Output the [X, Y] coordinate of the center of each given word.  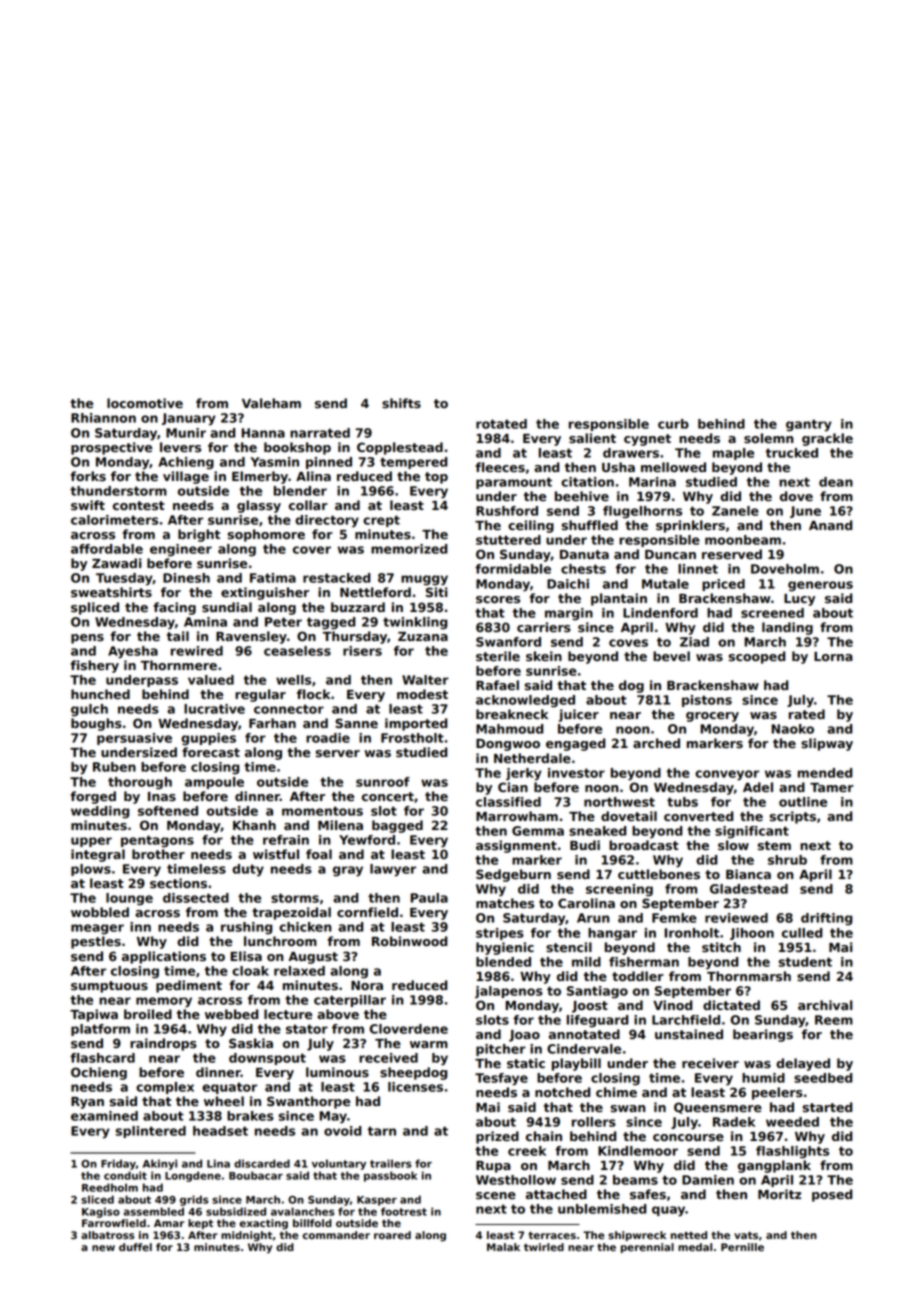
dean [836, 482]
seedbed [823, 1078]
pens [87, 639]
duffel [135, 1247]
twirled [544, 1247]
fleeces [500, 467]
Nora [367, 985]
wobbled [100, 912]
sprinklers [690, 526]
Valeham [271, 403]
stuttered [508, 540]
